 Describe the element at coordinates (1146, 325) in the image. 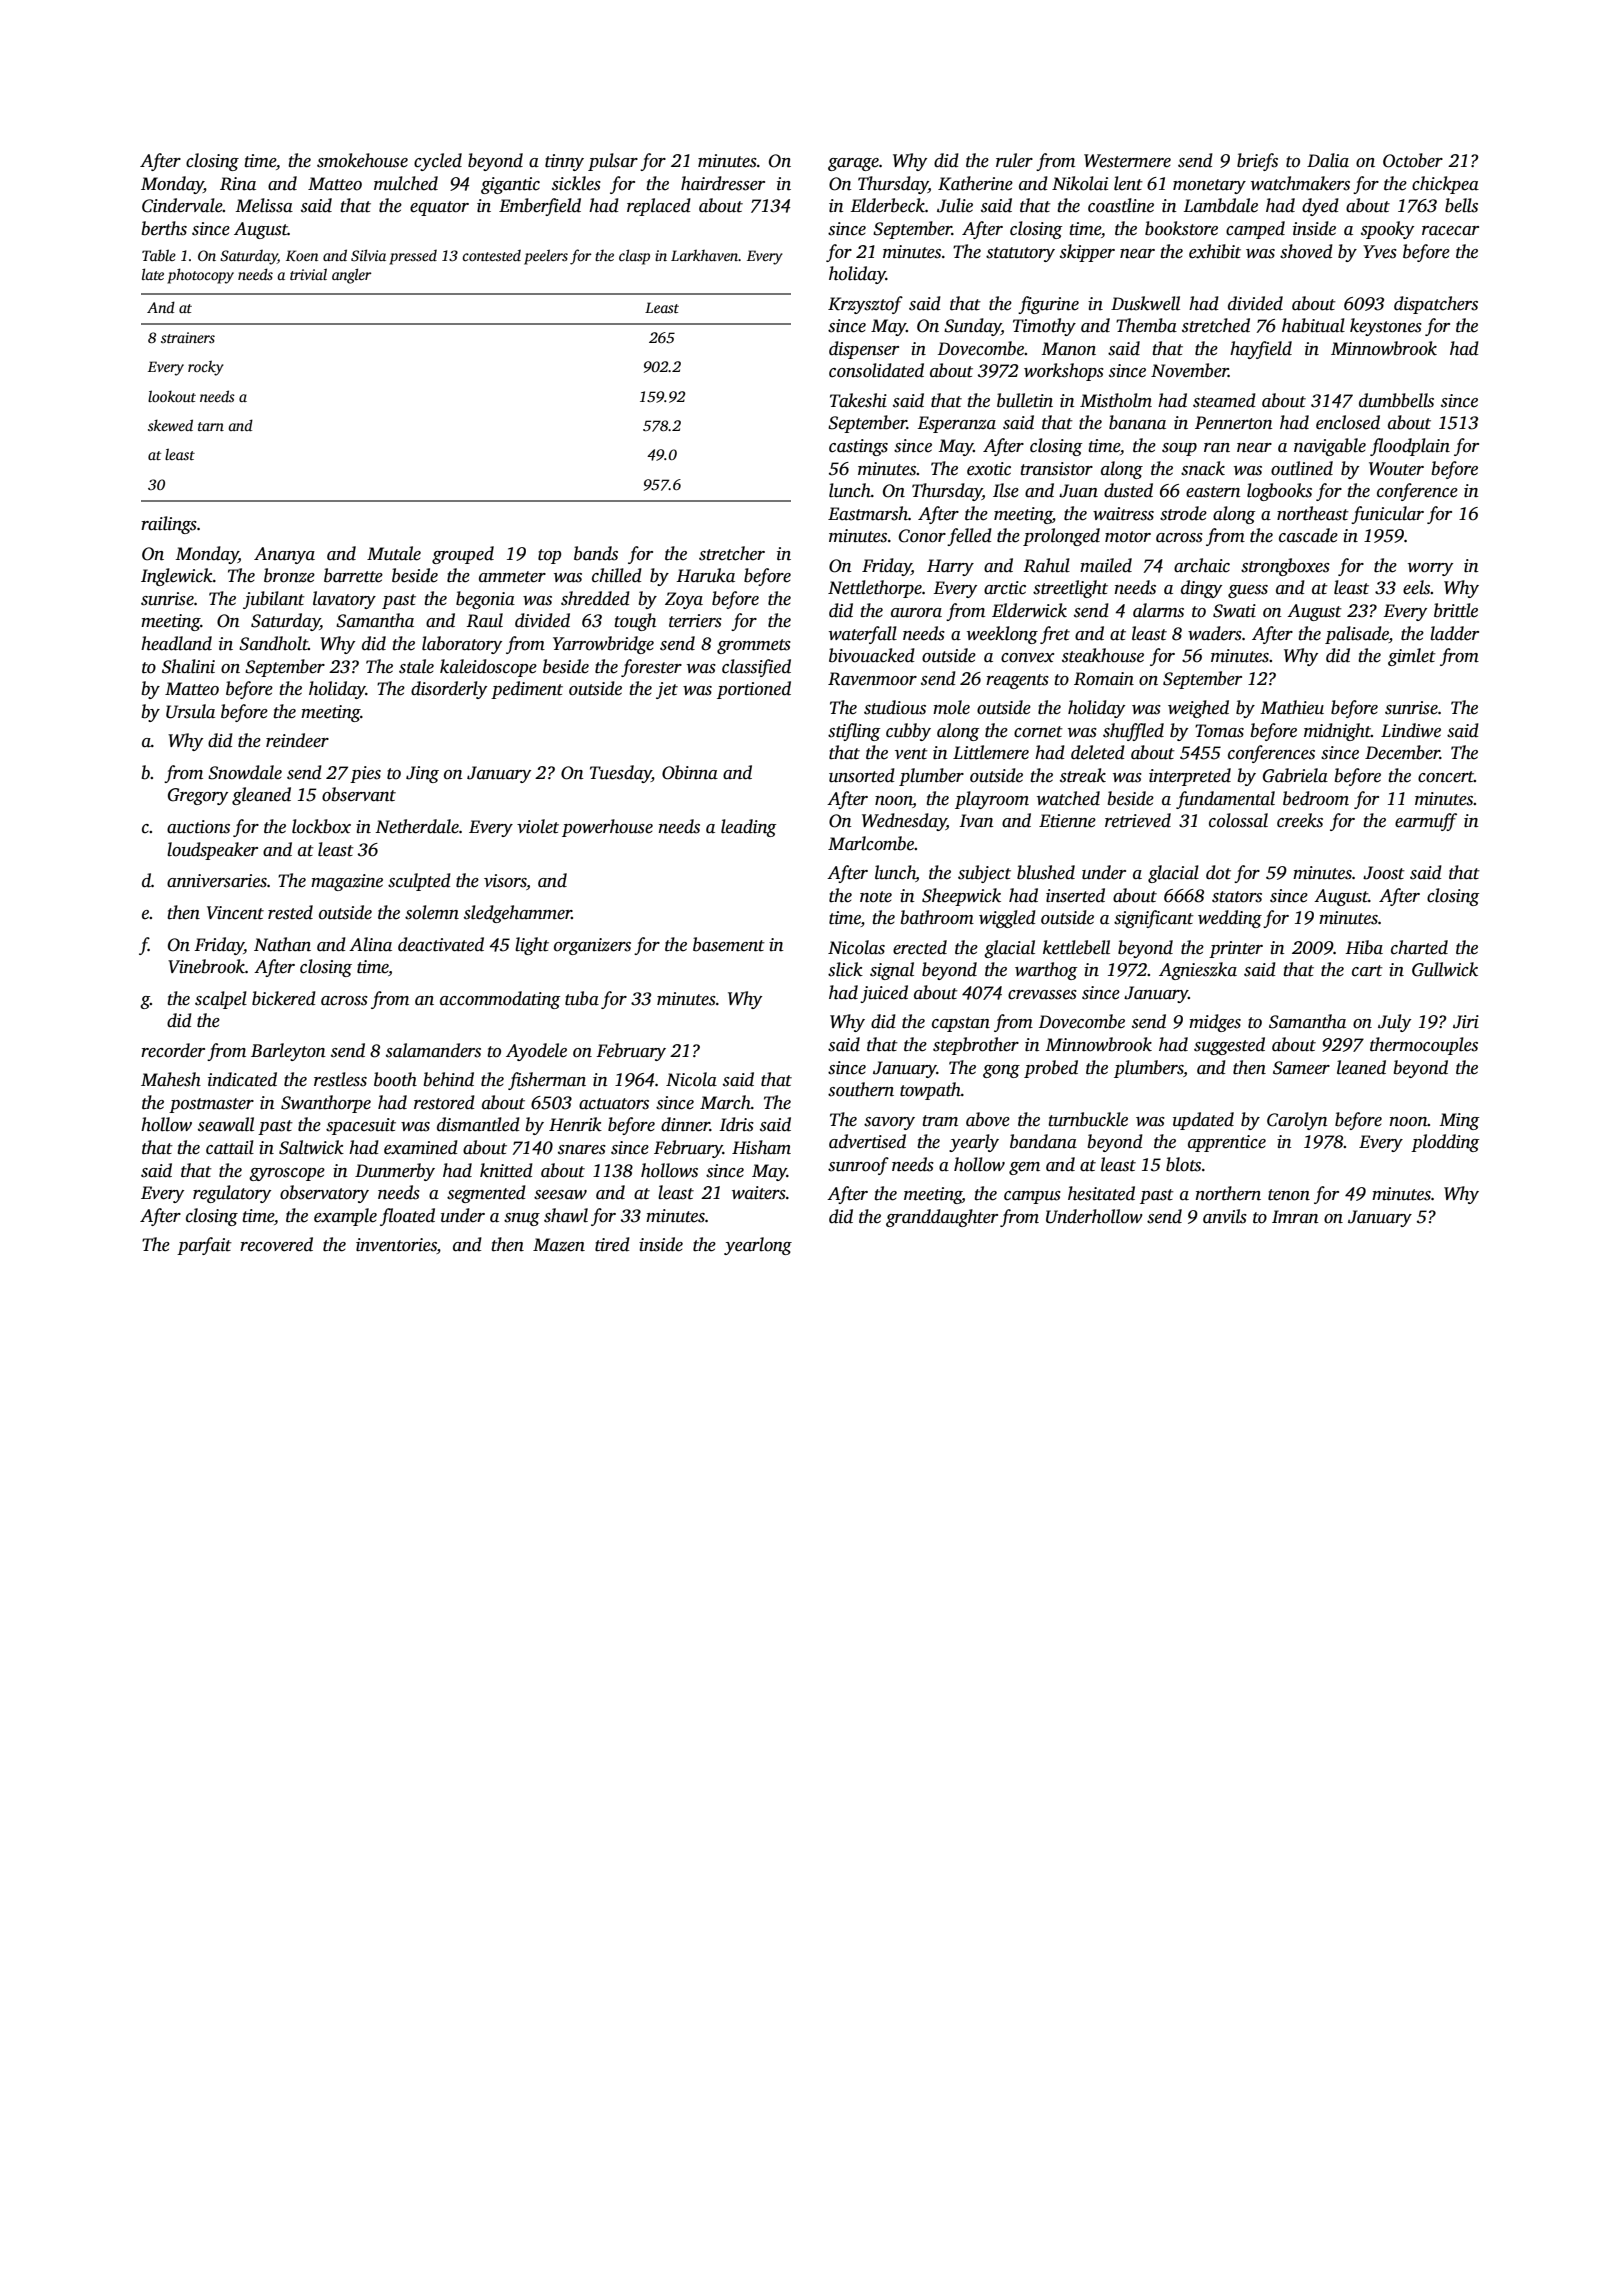

I see `Themba` at that location.
